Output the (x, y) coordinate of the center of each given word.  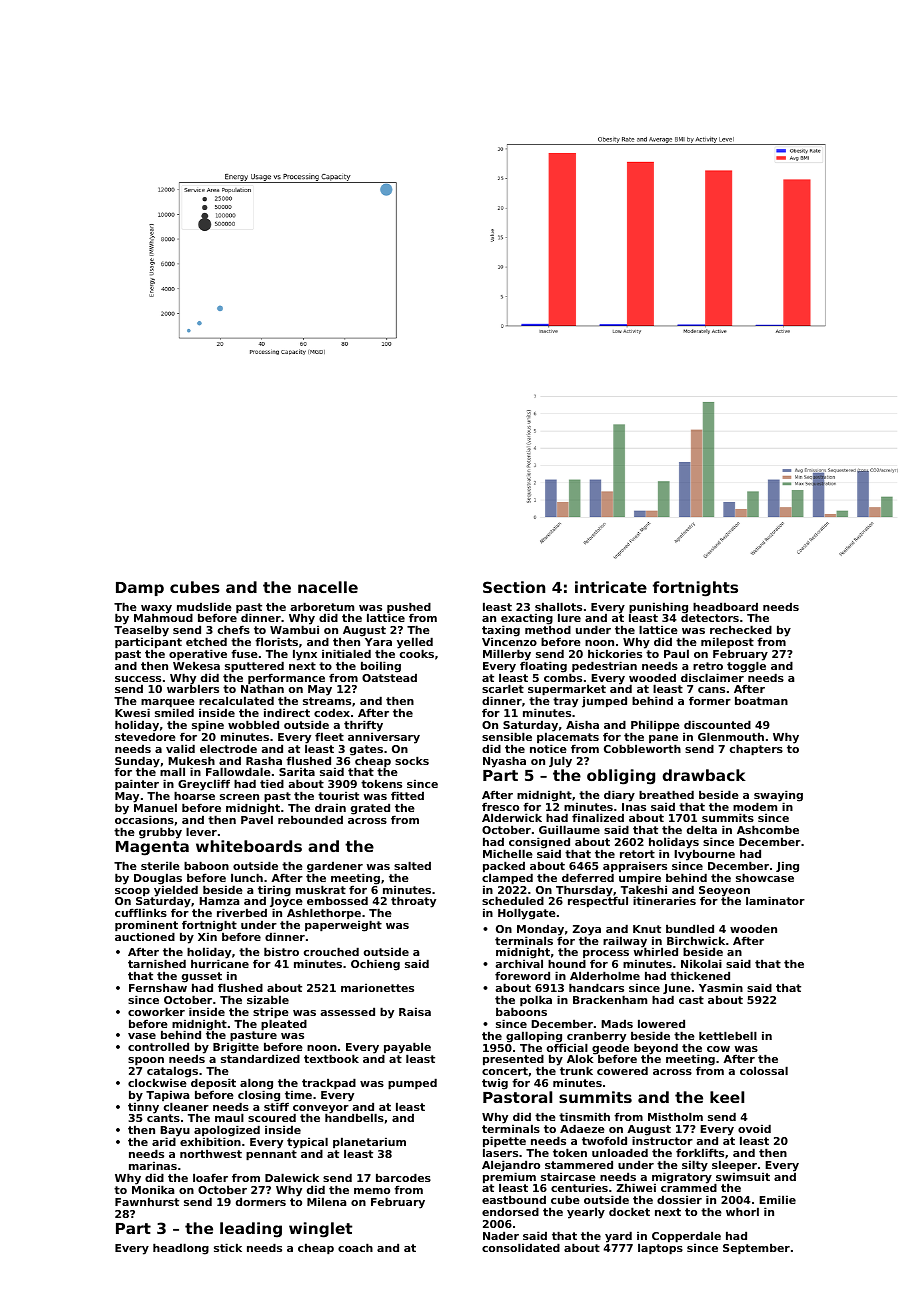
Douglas (158, 879)
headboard (725, 606)
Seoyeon (724, 891)
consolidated (521, 1247)
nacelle (328, 587)
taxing (501, 631)
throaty (413, 902)
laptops (660, 1249)
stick (228, 1247)
